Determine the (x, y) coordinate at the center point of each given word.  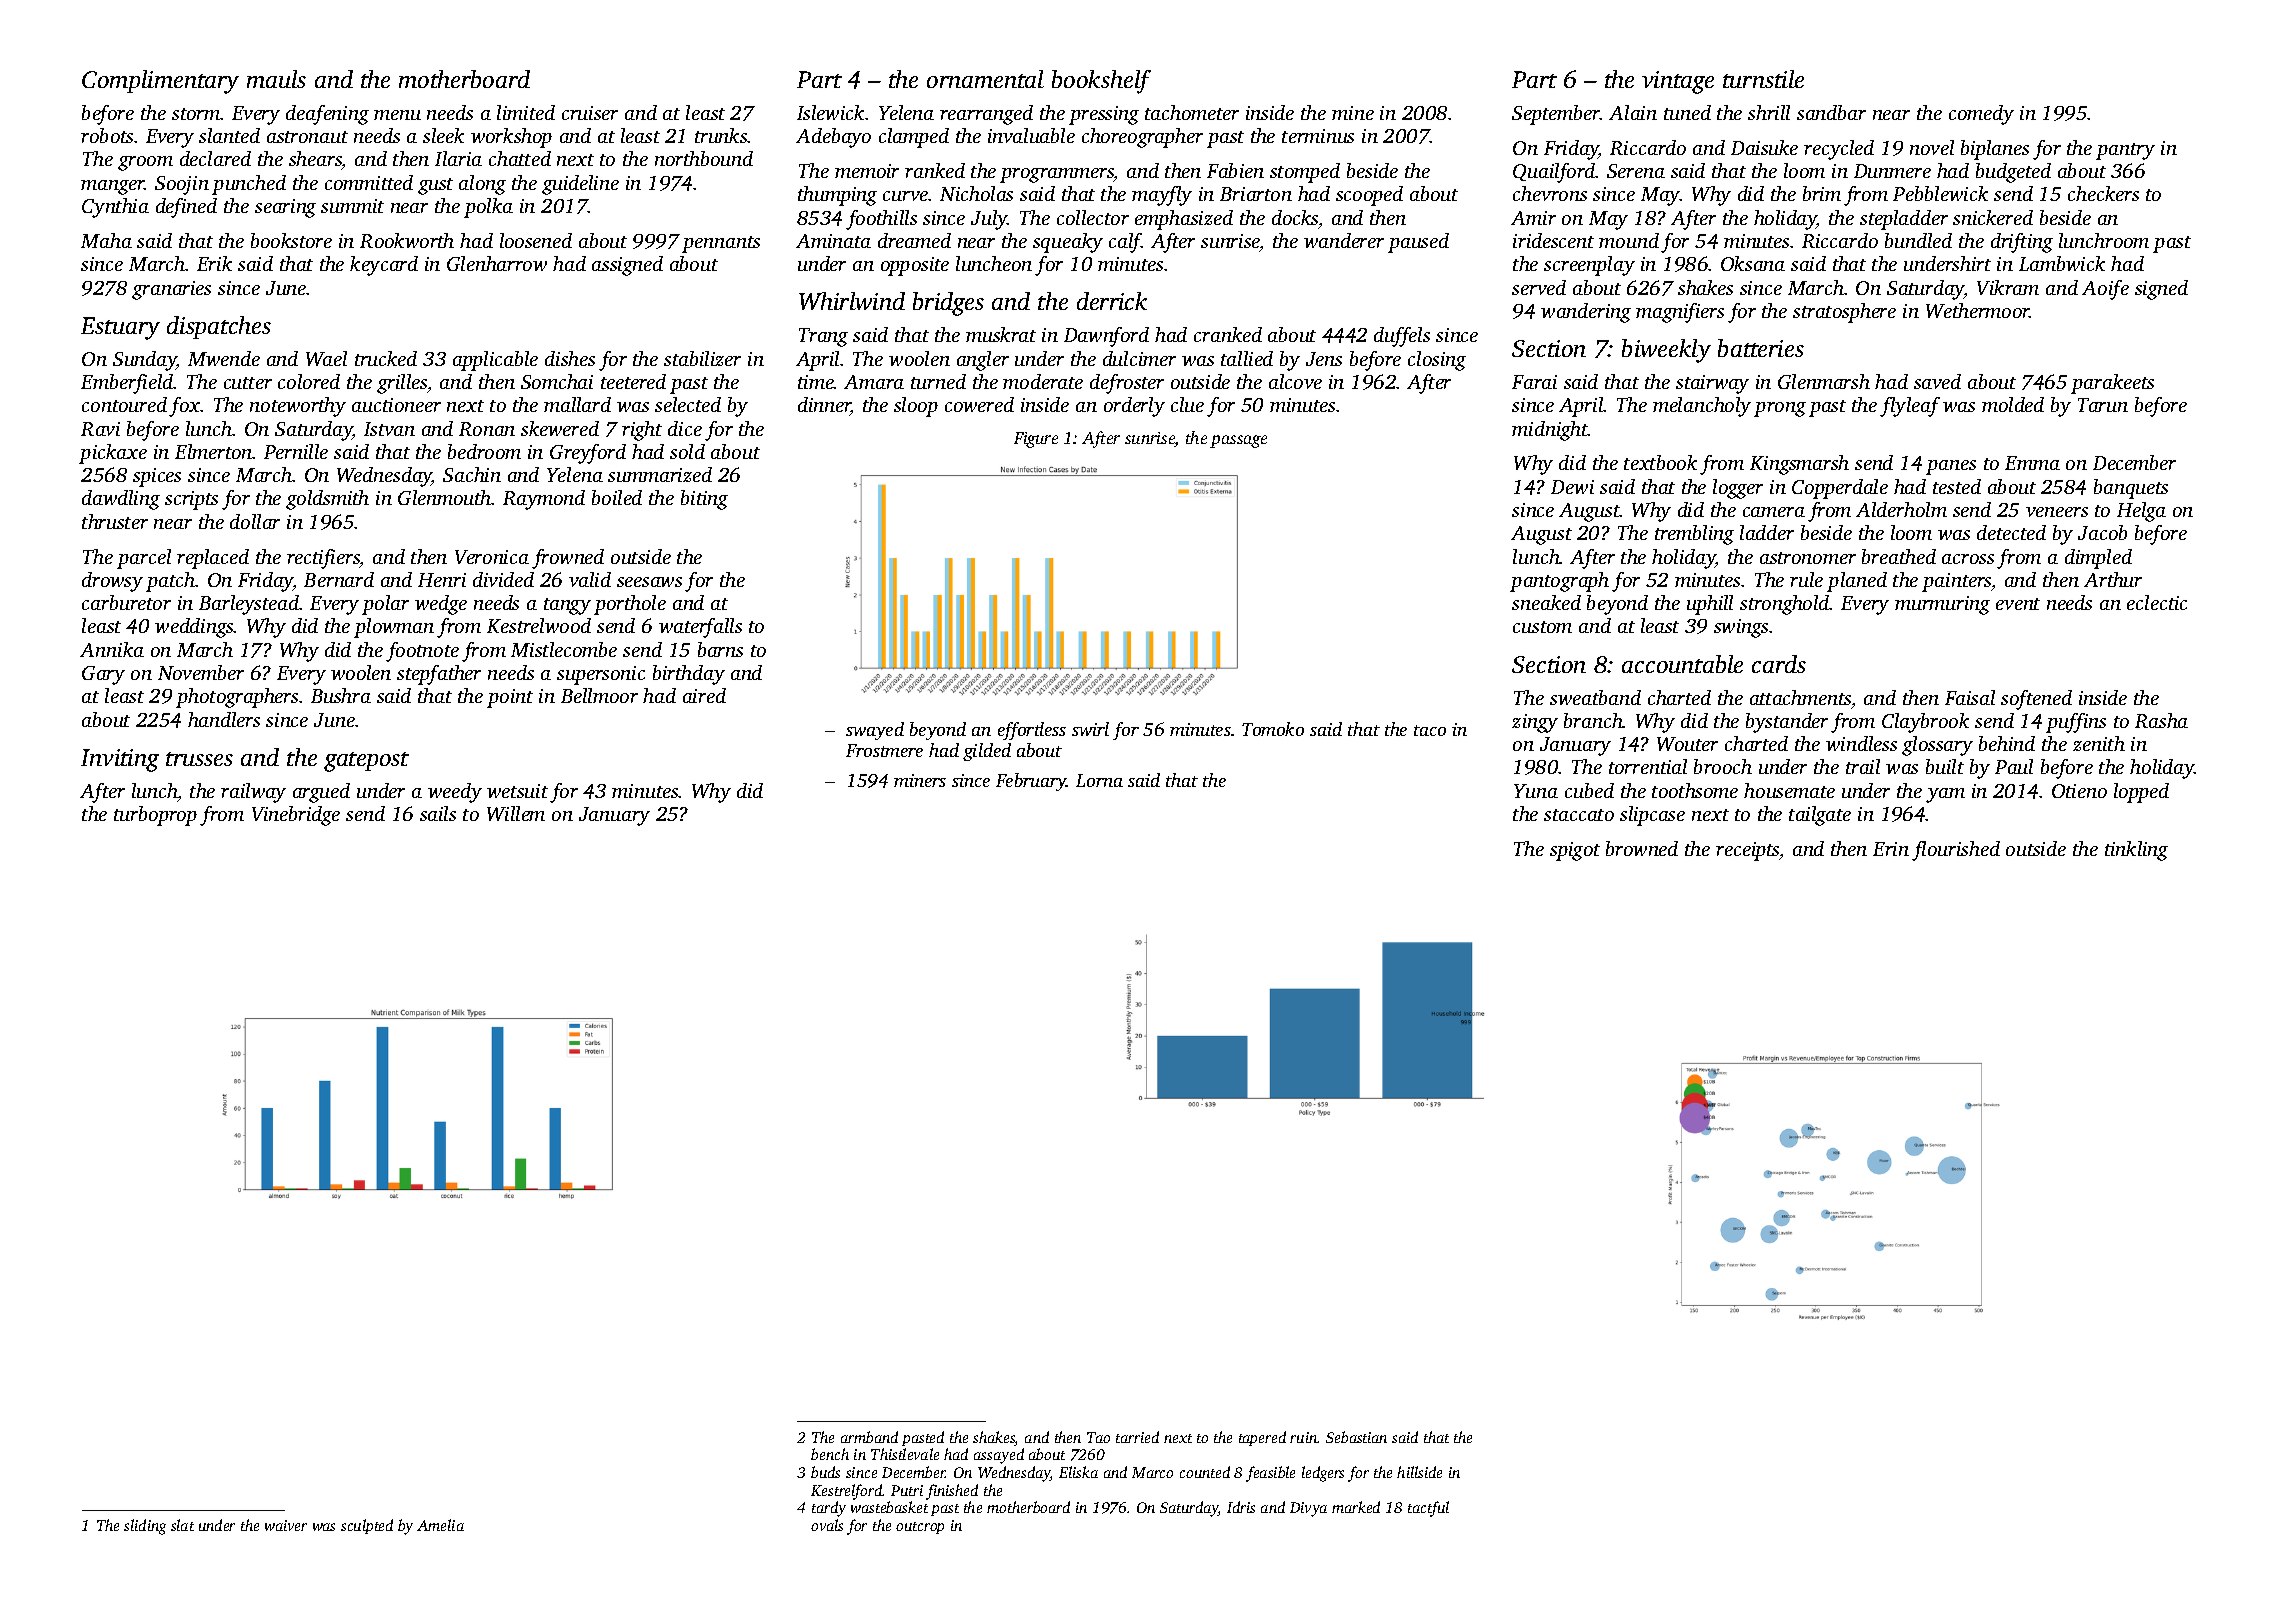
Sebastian (1356, 1437)
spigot (1575, 851)
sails (438, 813)
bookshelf (1101, 82)
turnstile (1763, 79)
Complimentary (160, 82)
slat (182, 1525)
